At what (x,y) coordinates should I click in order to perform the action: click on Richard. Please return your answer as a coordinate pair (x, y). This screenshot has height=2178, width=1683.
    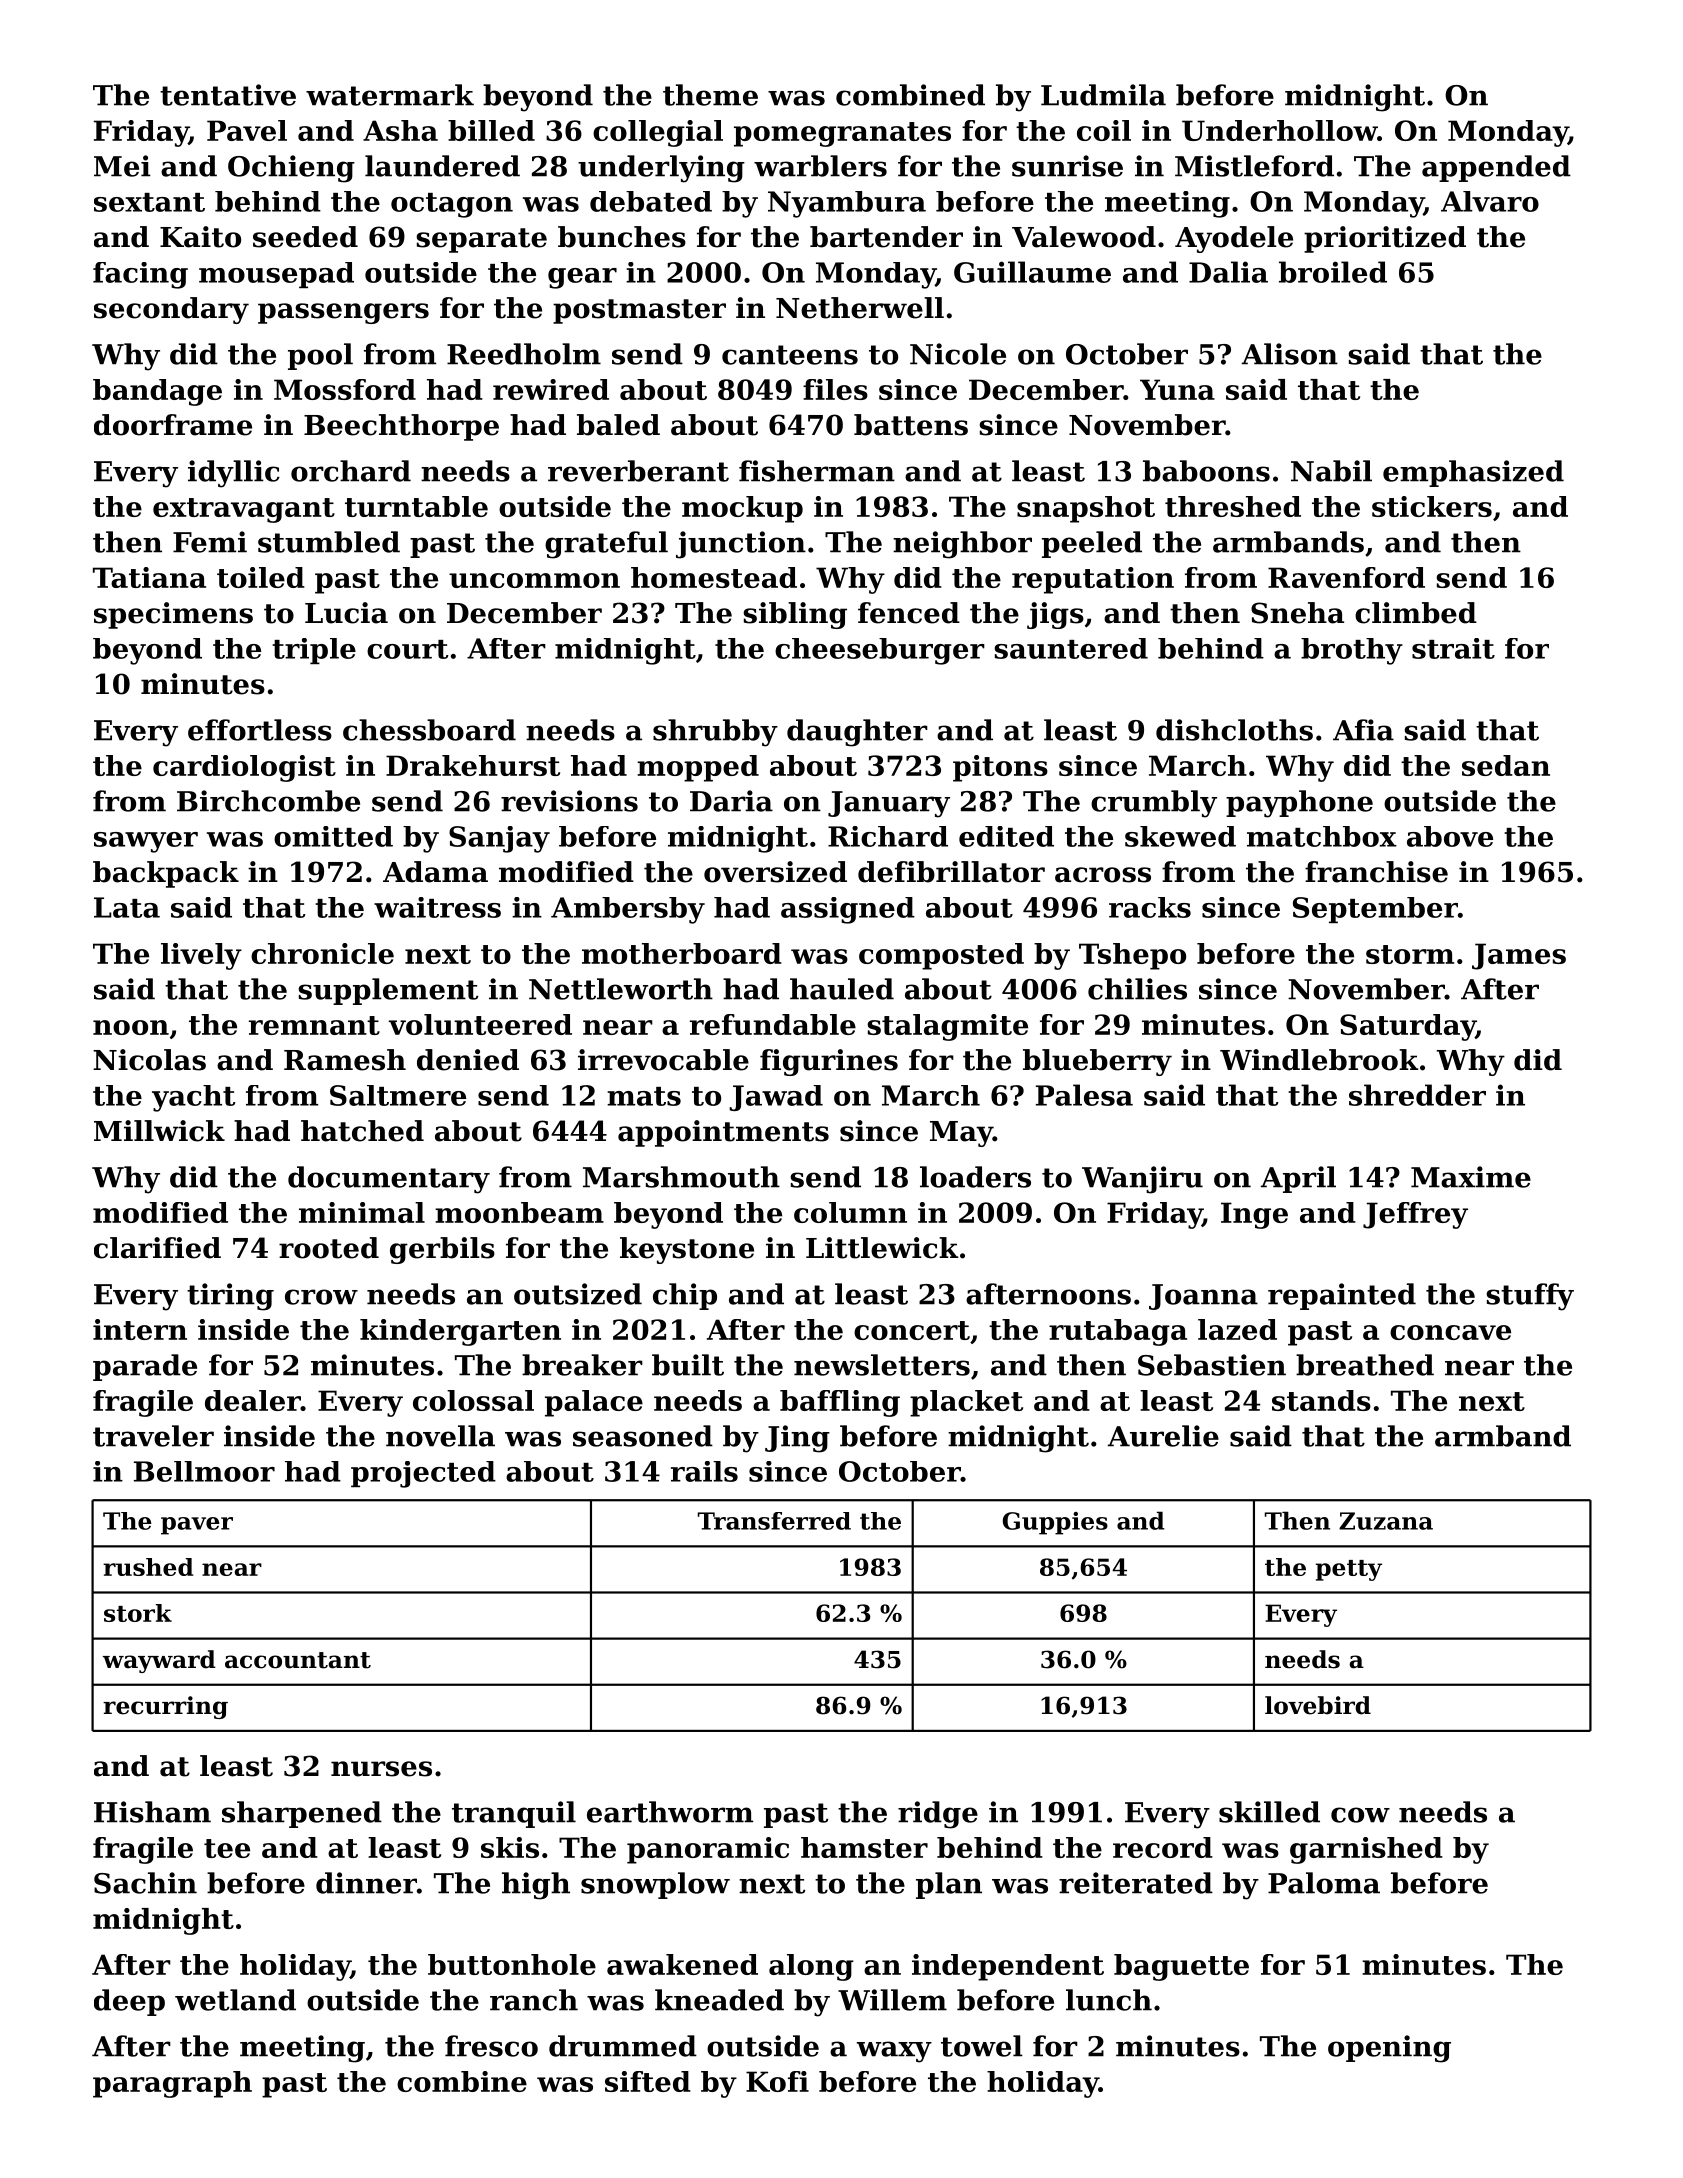
    Looking at the image, I should click on (888, 836).
